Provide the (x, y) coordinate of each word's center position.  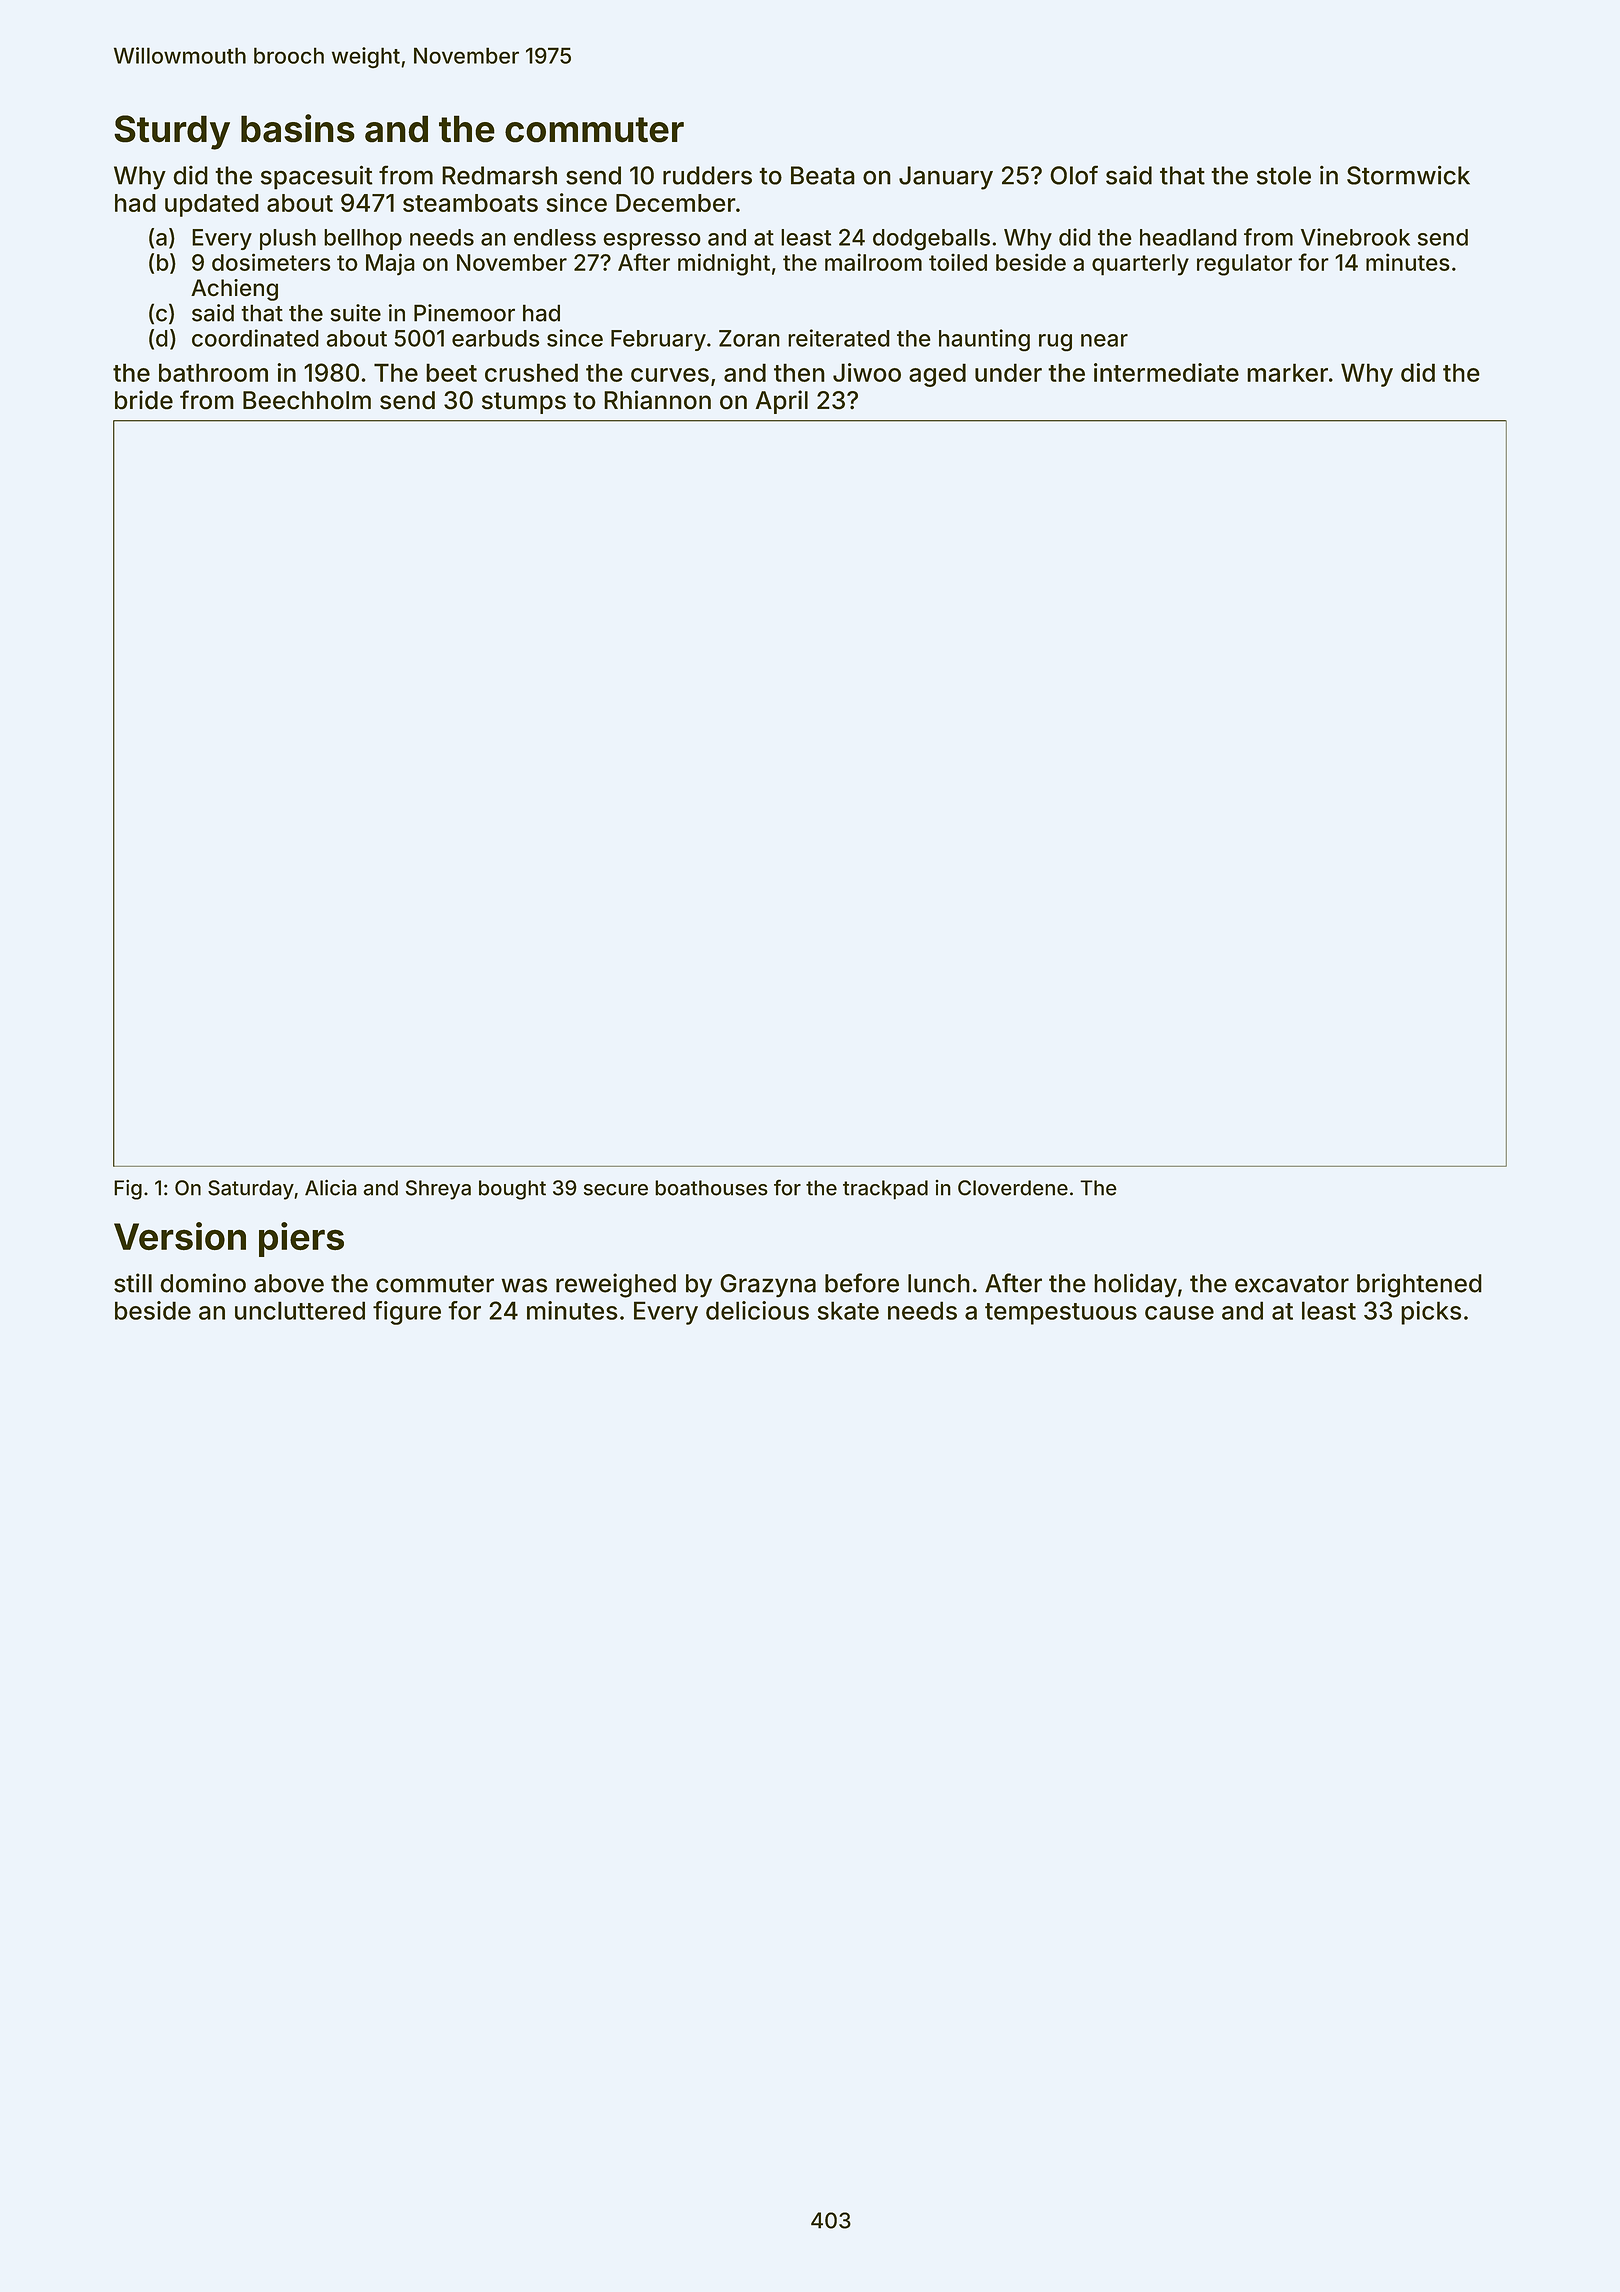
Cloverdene (1013, 1188)
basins (298, 128)
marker (1287, 372)
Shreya (438, 1190)
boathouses (711, 1188)
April (782, 402)
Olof (1074, 175)
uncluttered (300, 1310)
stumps (524, 403)
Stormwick (1408, 175)
